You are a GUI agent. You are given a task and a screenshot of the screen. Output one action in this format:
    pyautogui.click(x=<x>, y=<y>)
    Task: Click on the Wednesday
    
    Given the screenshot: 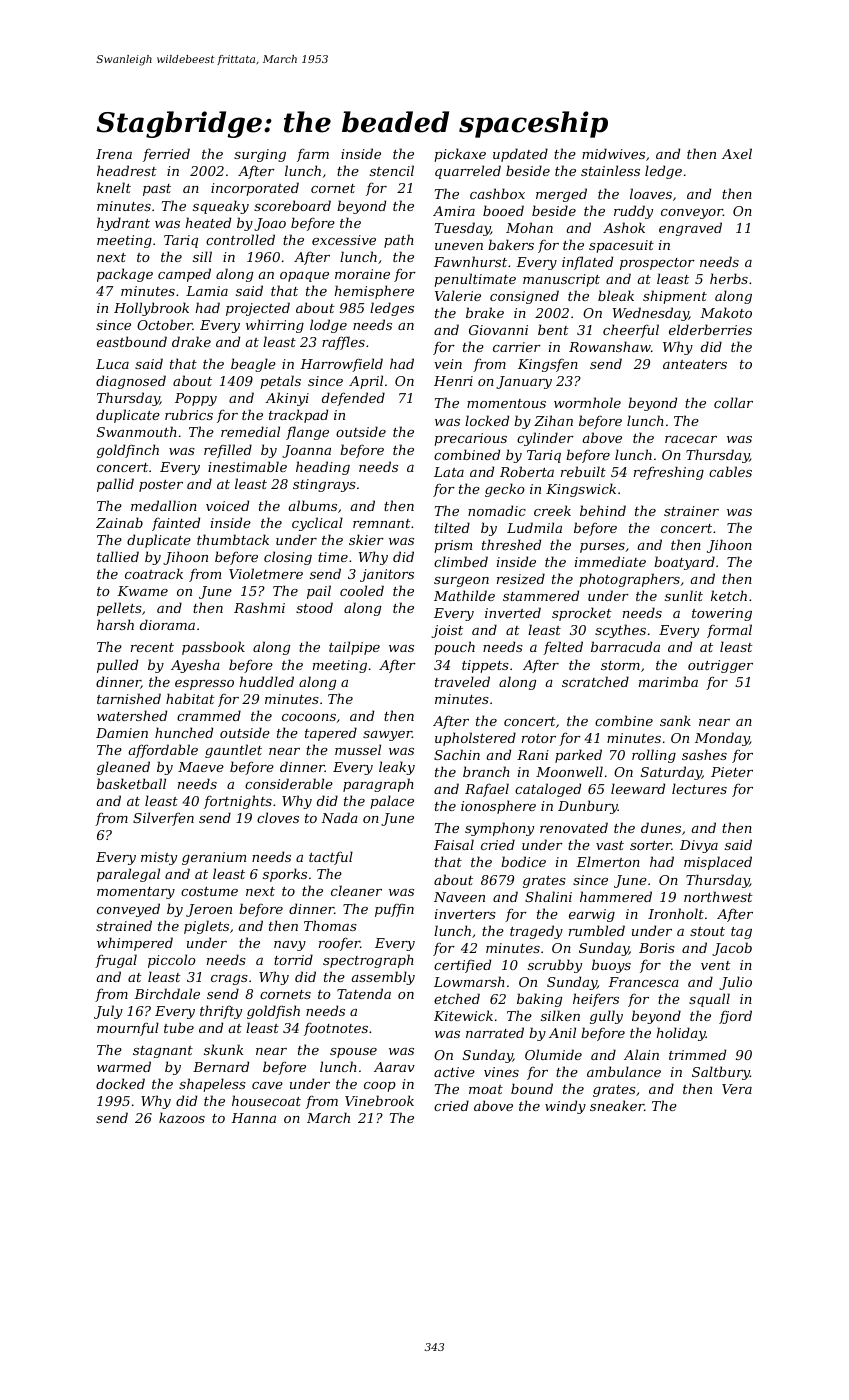 What is the action you would take?
    pyautogui.click(x=651, y=314)
